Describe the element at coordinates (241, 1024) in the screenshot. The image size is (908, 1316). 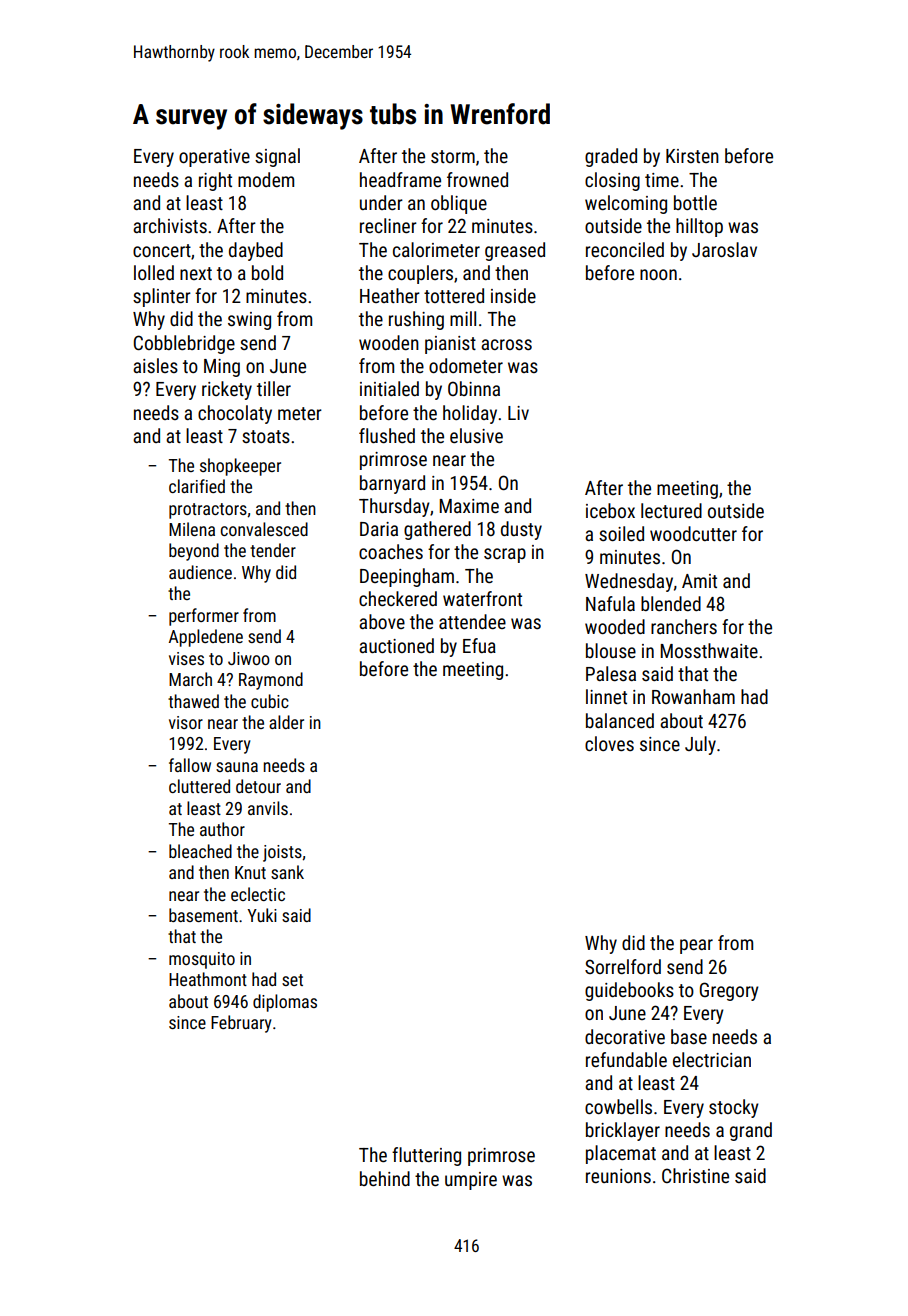
I see `February` at that location.
